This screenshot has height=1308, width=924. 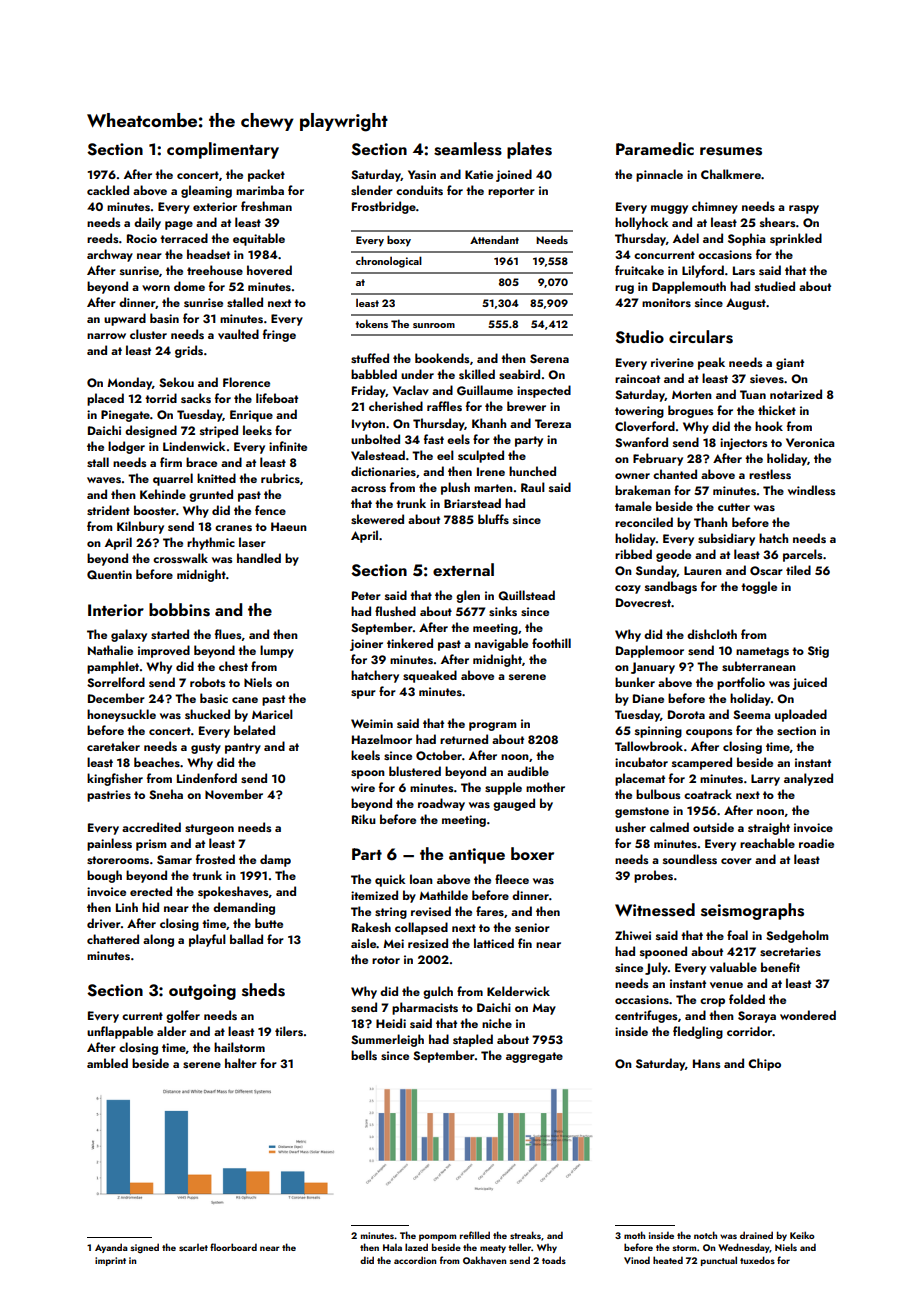 What do you see at coordinates (121, 715) in the screenshot?
I see `honeysuckle` at bounding box center [121, 715].
